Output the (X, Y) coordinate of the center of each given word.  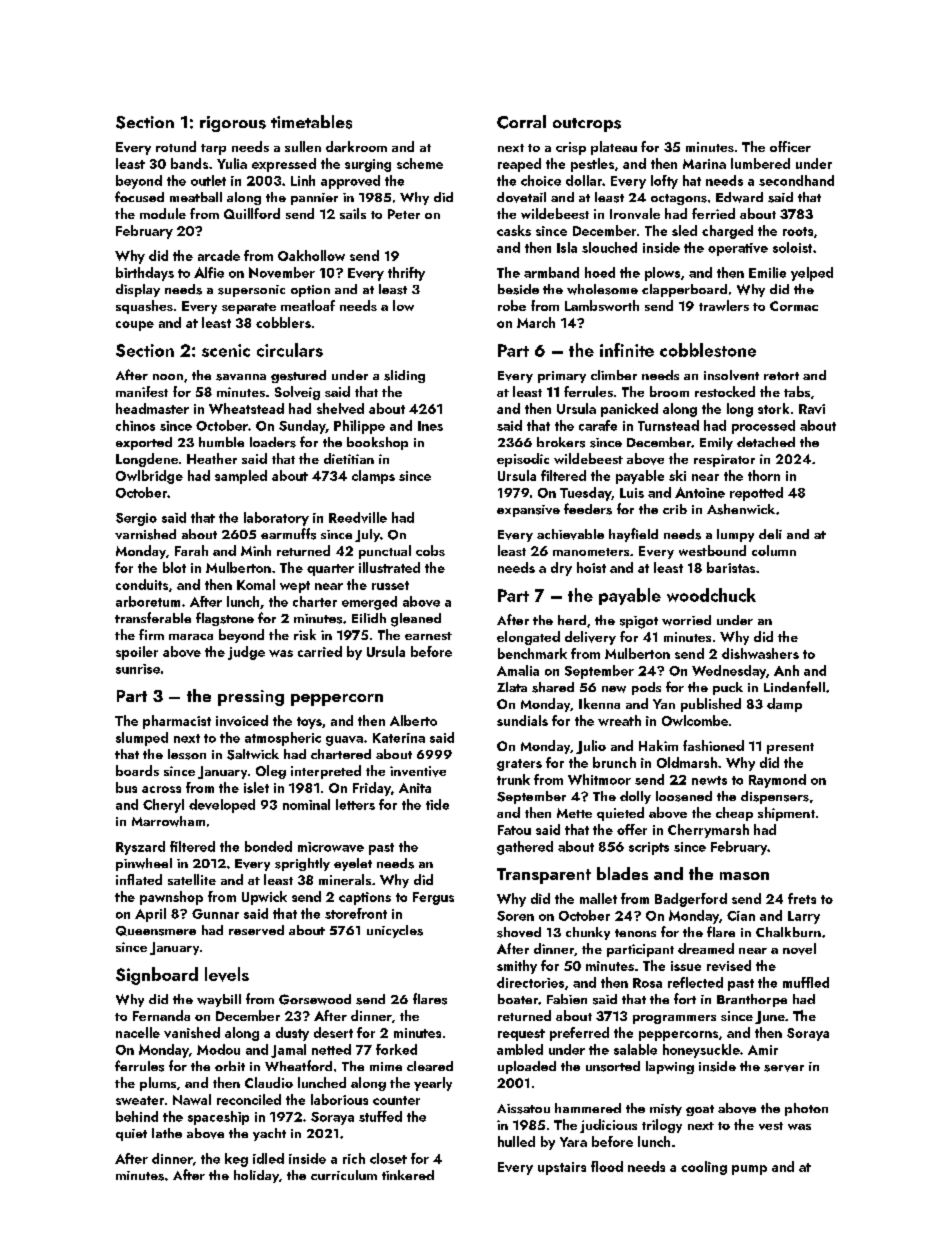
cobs (430, 550)
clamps (373, 477)
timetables (311, 122)
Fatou (514, 830)
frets (802, 898)
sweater (140, 1100)
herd (572, 620)
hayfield (633, 535)
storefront (356, 913)
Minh (256, 550)
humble (221, 442)
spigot (639, 622)
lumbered (760, 163)
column (774, 550)
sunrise (138, 669)
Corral (521, 122)
